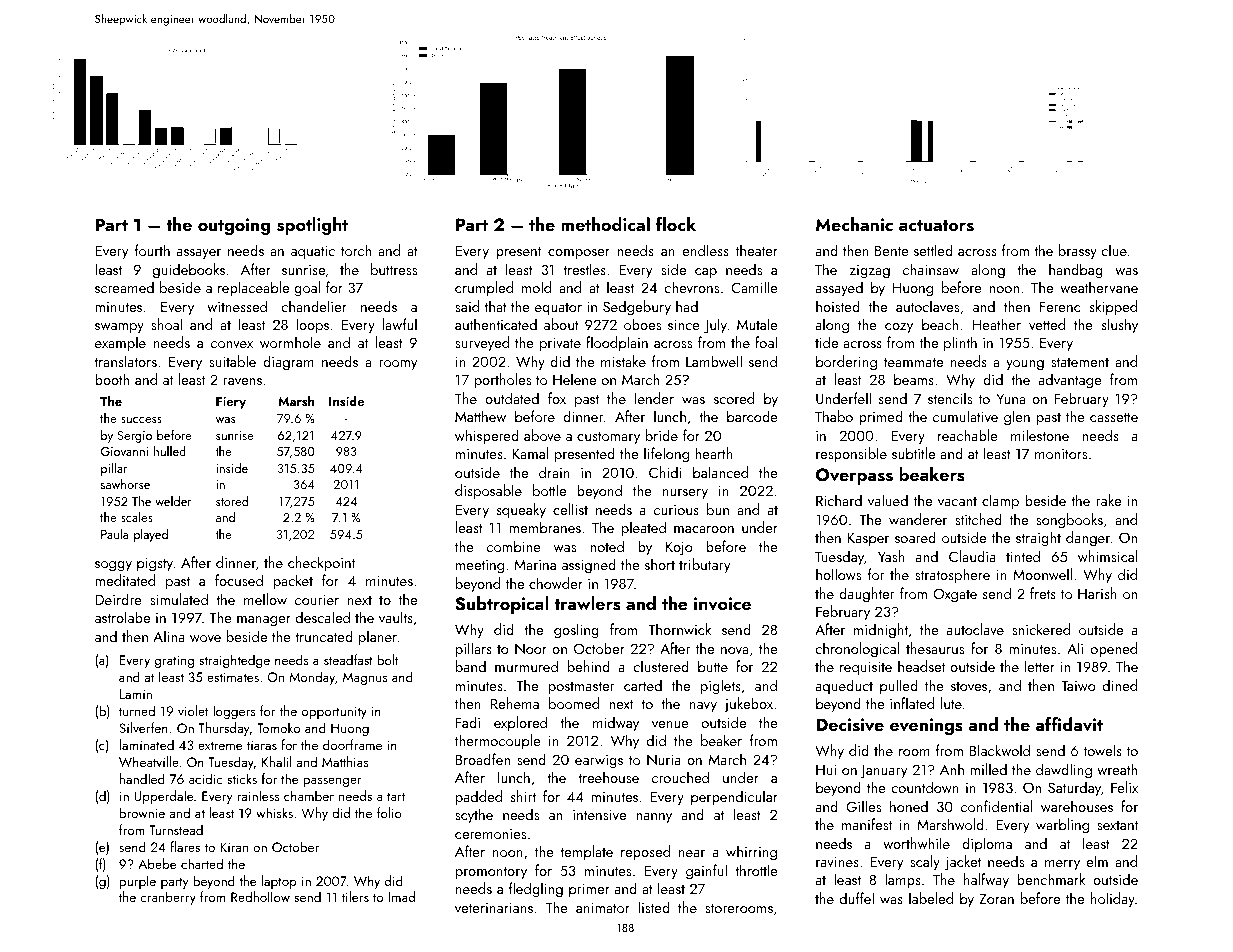 The width and height of the document is (1233, 952). I want to click on short, so click(660, 564).
